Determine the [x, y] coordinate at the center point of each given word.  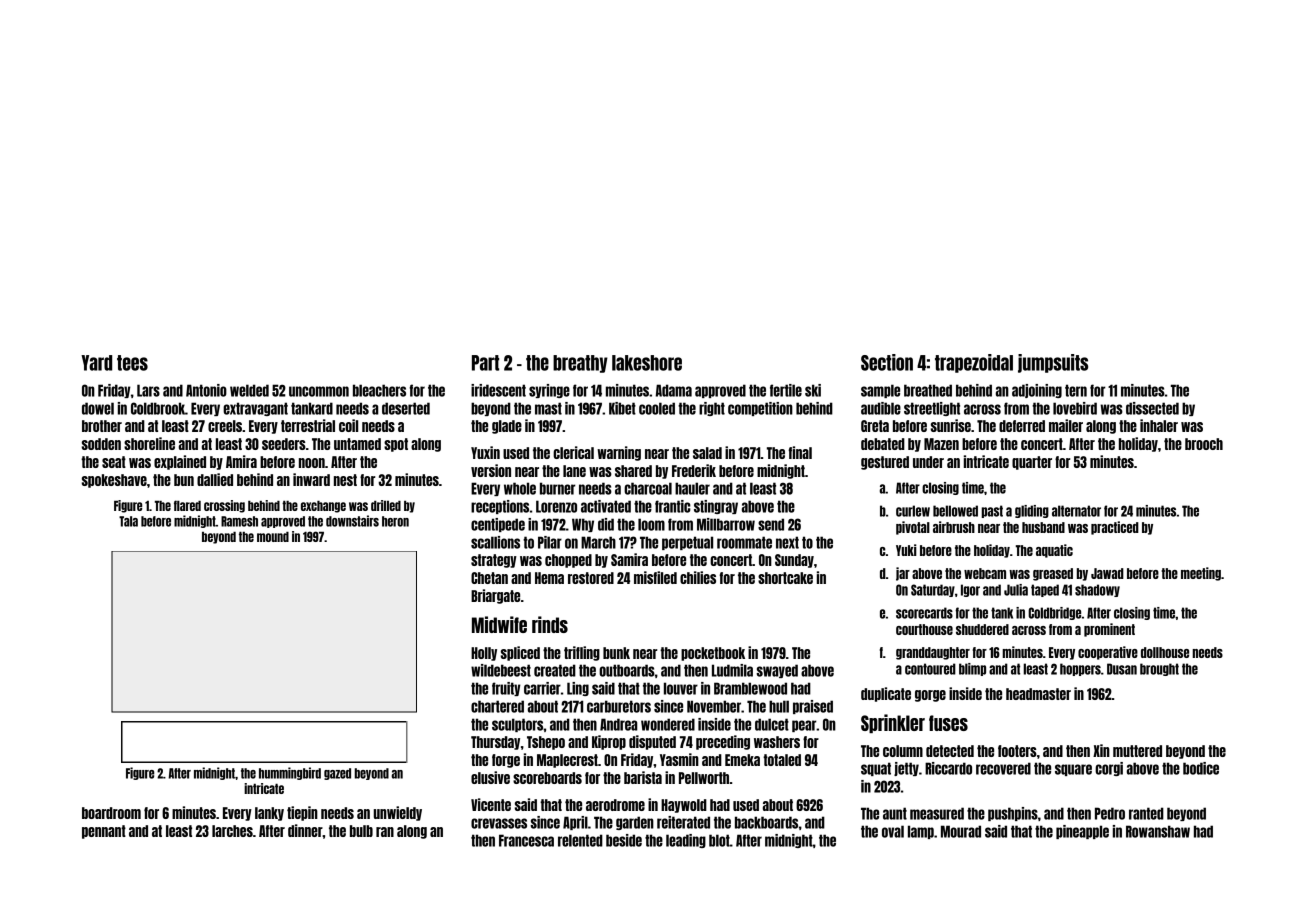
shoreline [149, 443]
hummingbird [290, 773]
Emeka [742, 760]
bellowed [955, 511]
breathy [580, 364]
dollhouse [1165, 652]
